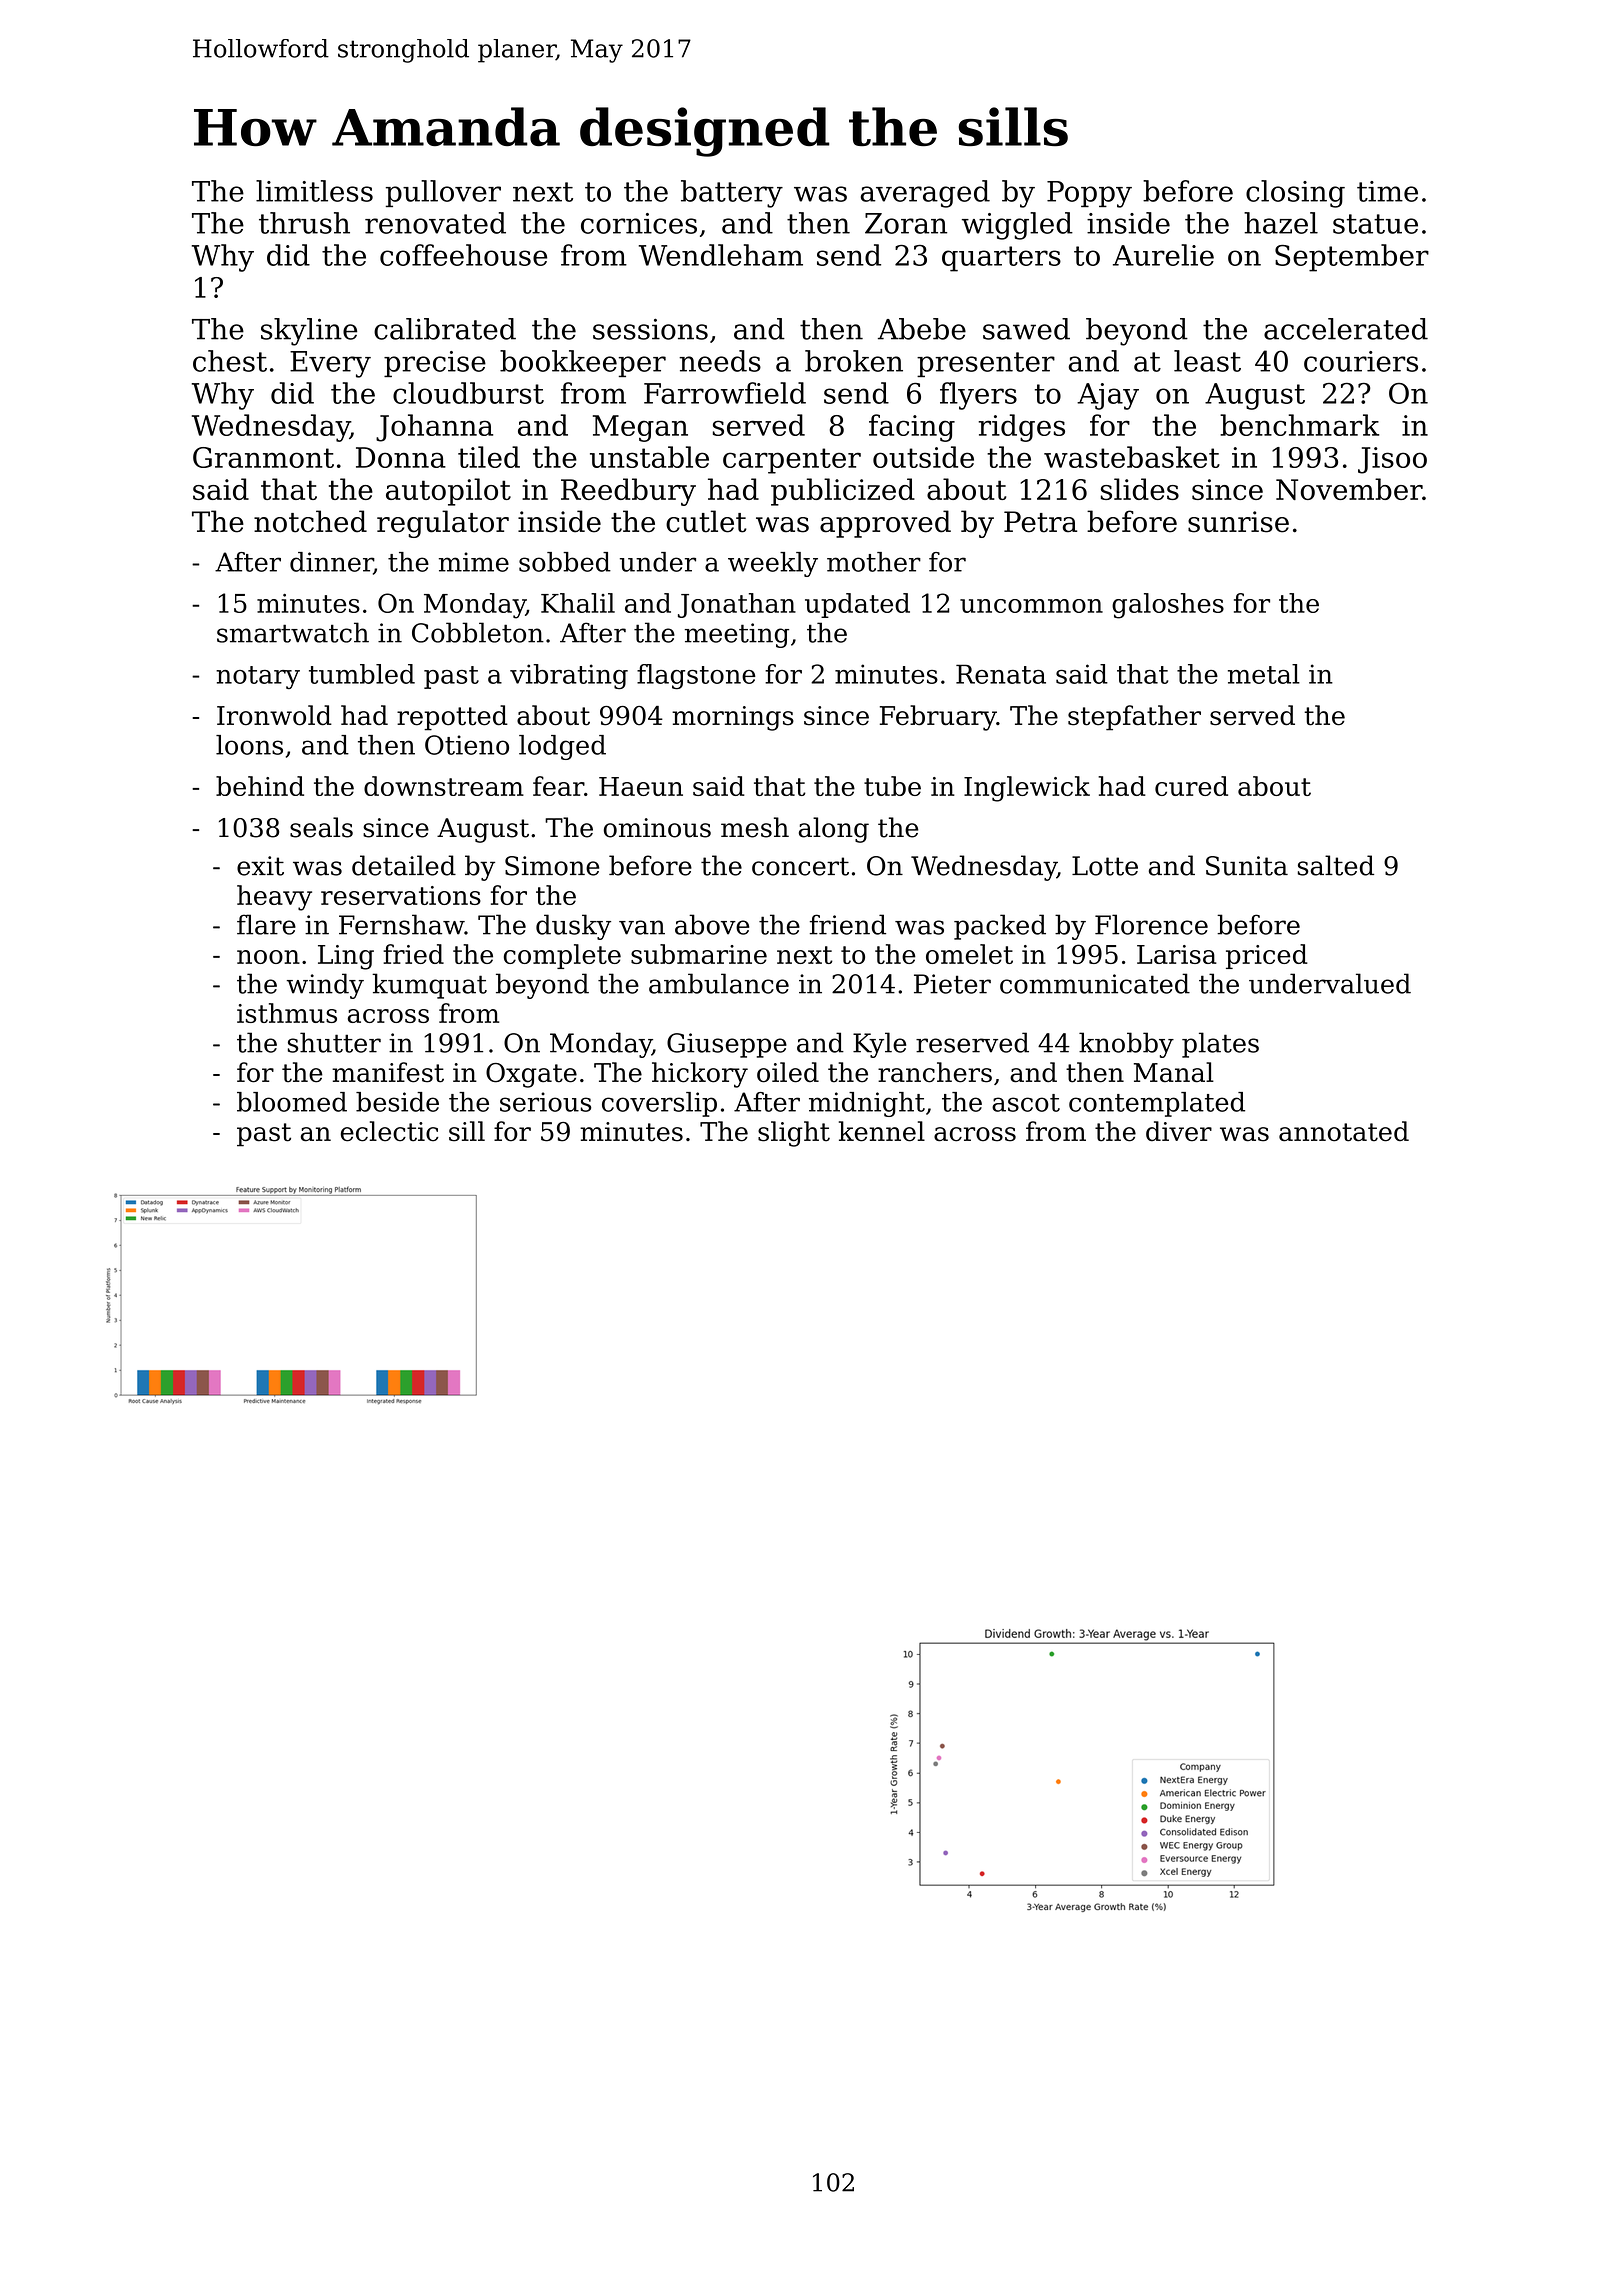 The width and height of the screenshot is (1620, 2292). What do you see at coordinates (800, 866) in the screenshot?
I see `concert` at bounding box center [800, 866].
